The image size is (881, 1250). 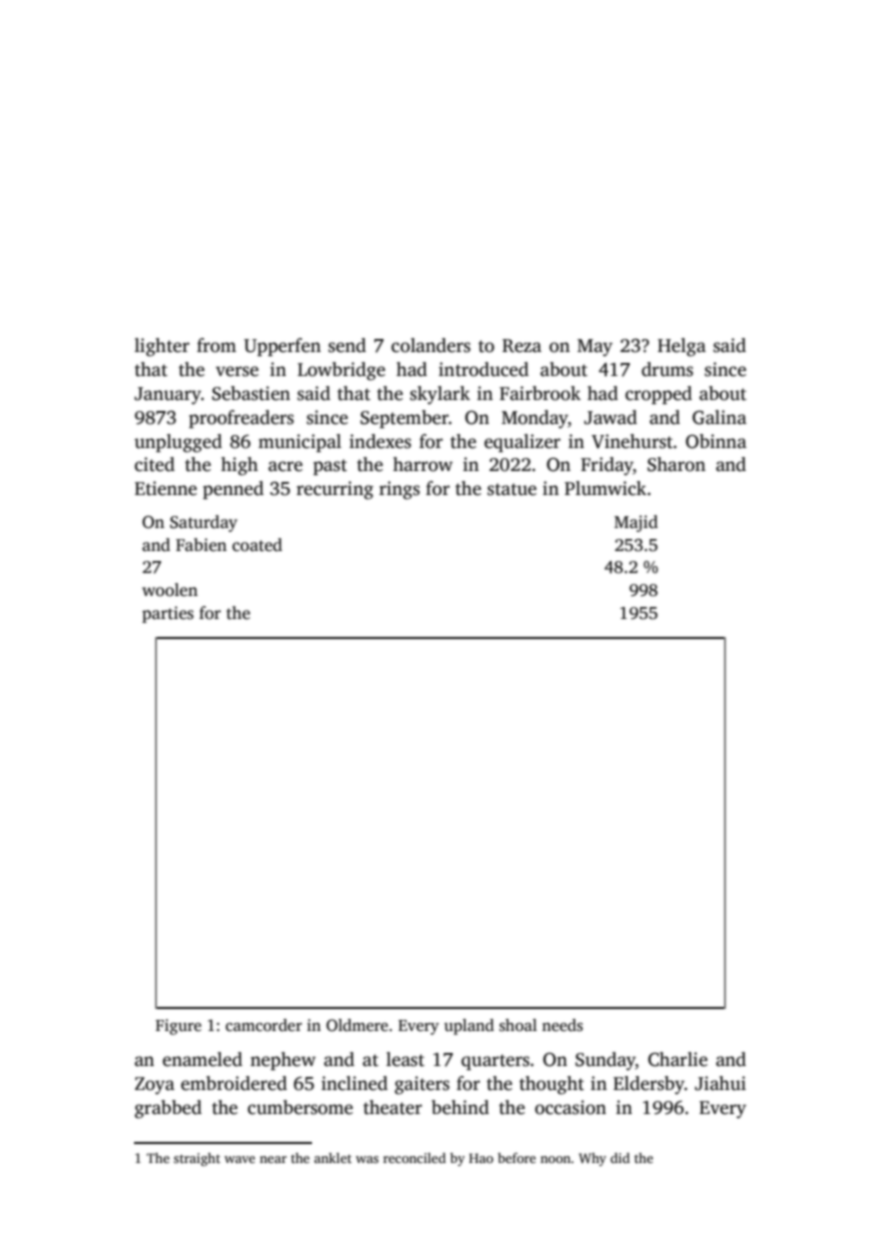 What do you see at coordinates (399, 490) in the page?
I see `rings` at bounding box center [399, 490].
